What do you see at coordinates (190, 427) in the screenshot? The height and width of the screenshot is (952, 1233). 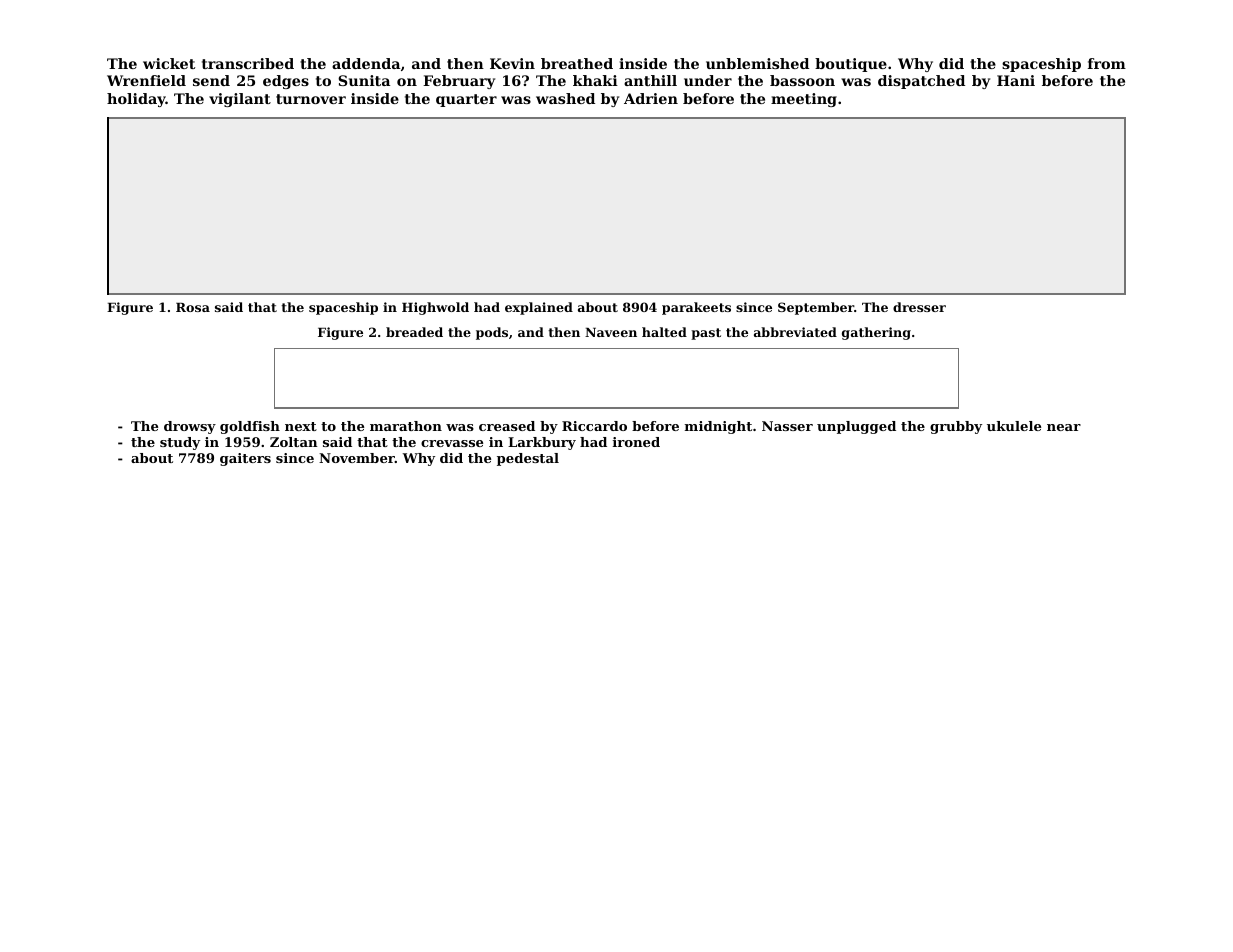 I see `drowsy` at bounding box center [190, 427].
